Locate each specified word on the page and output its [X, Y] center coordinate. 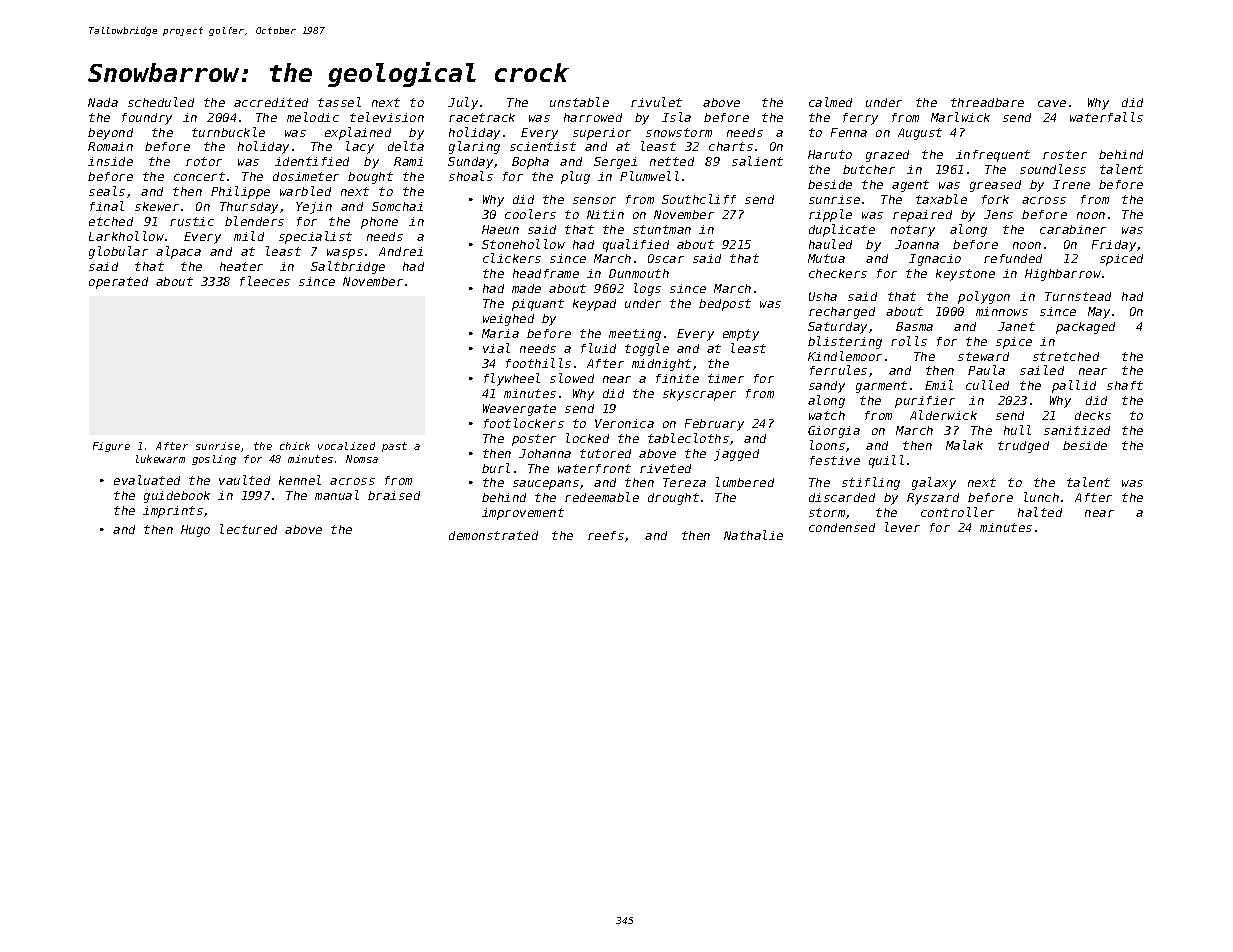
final [107, 206]
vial [496, 348]
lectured [248, 529]
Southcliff [699, 199]
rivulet [656, 102]
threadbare [987, 102]
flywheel [512, 379]
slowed [572, 378]
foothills [538, 363]
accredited [271, 102]
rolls [909, 341]
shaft [1125, 385]
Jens [998, 214]
